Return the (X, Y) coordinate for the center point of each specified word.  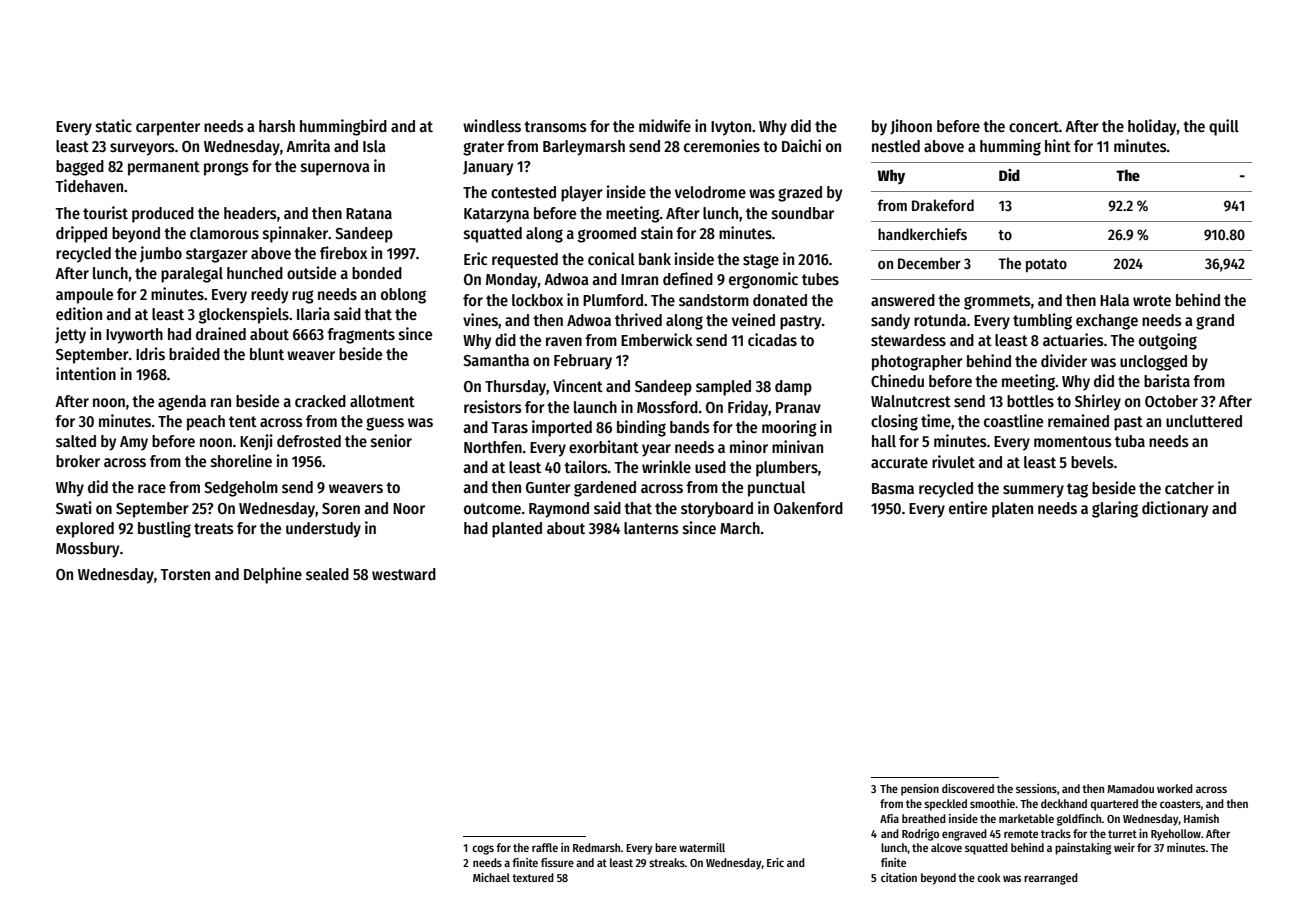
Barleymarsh (584, 148)
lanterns (651, 528)
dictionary (1175, 509)
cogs (483, 850)
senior (391, 441)
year (656, 450)
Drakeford (943, 205)
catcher (1189, 488)
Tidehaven (89, 185)
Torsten (185, 574)
